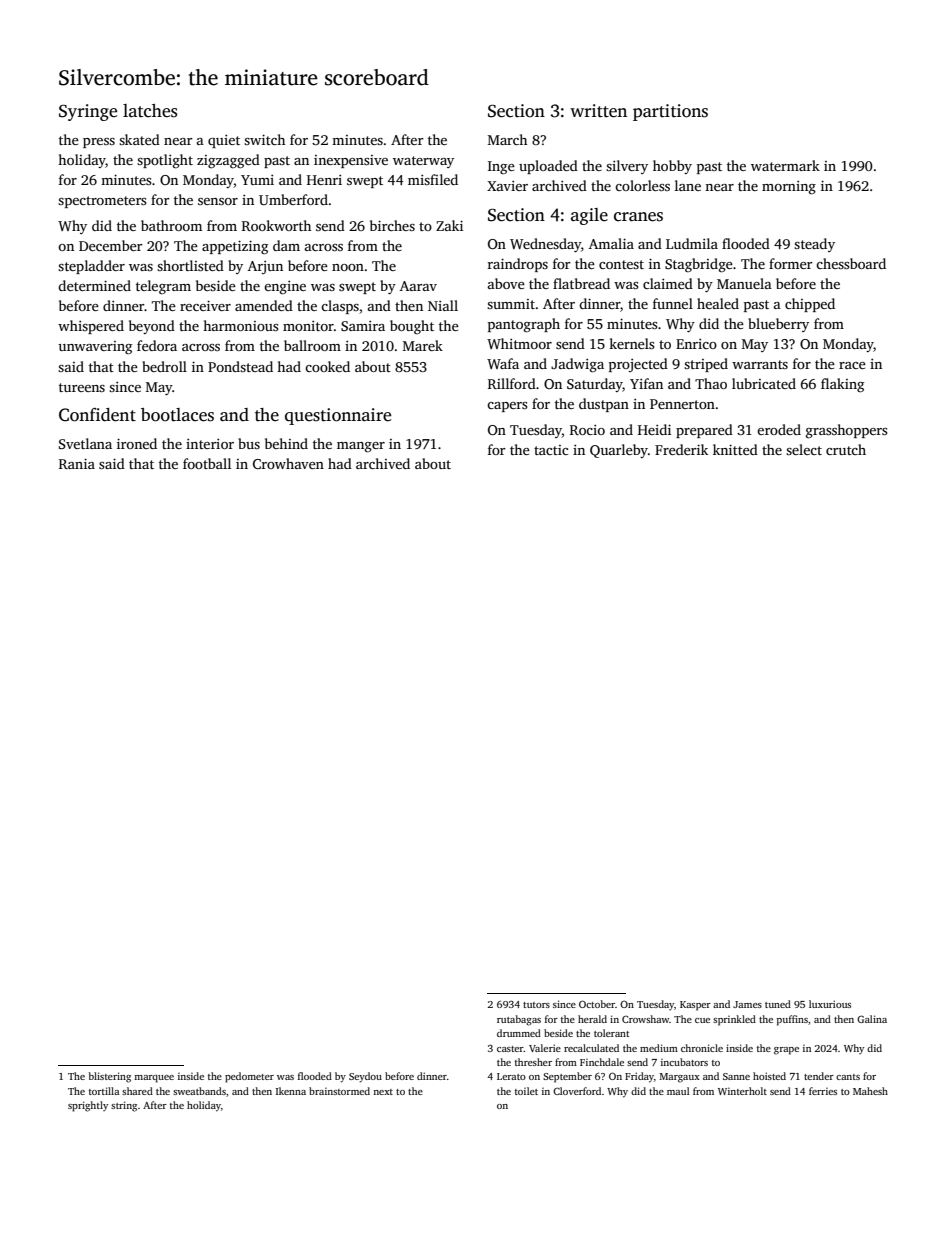  I want to click on pedometer, so click(249, 1077).
